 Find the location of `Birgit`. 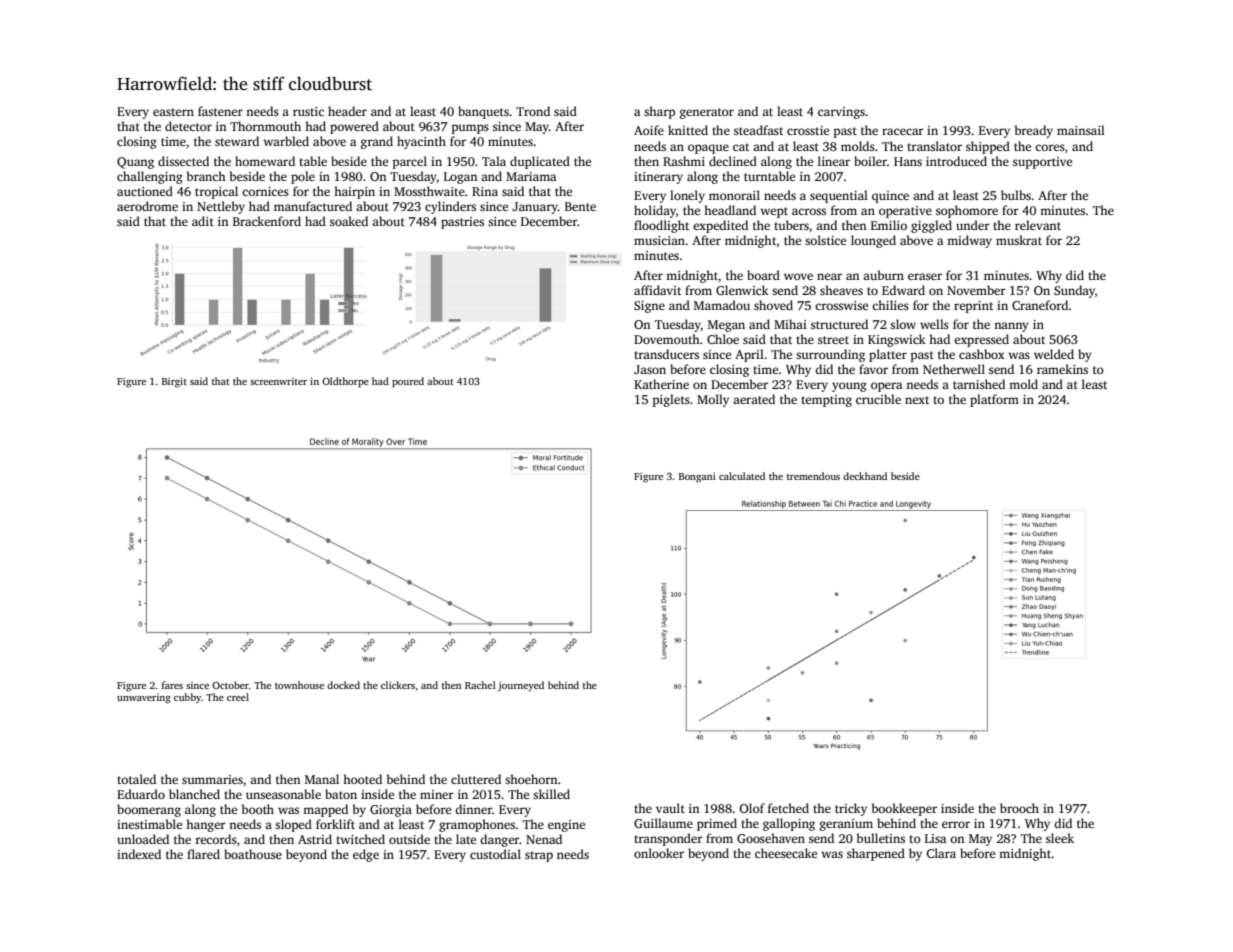

Birgit is located at coordinates (174, 382).
